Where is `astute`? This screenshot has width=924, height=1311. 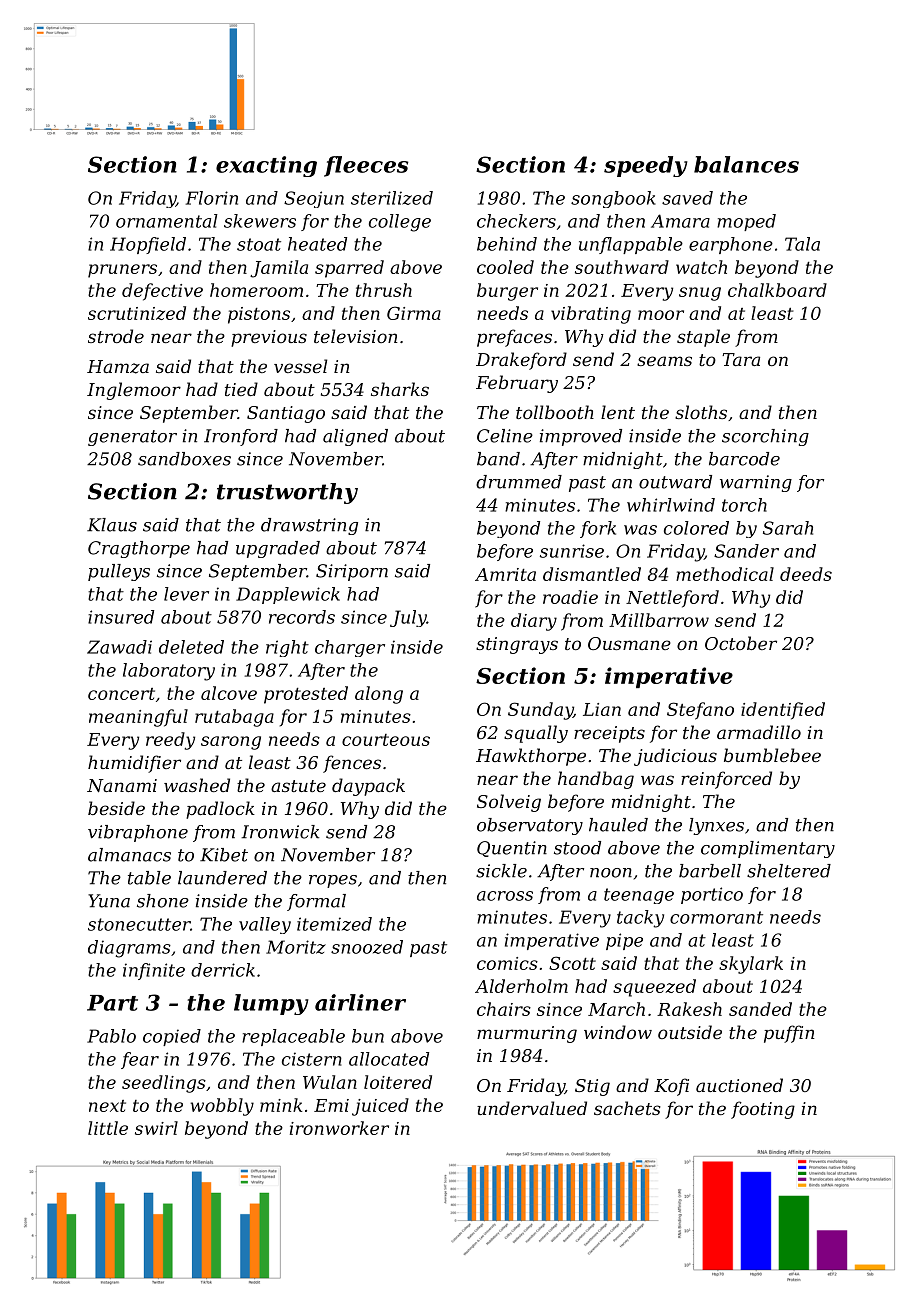
astute is located at coordinates (298, 786).
